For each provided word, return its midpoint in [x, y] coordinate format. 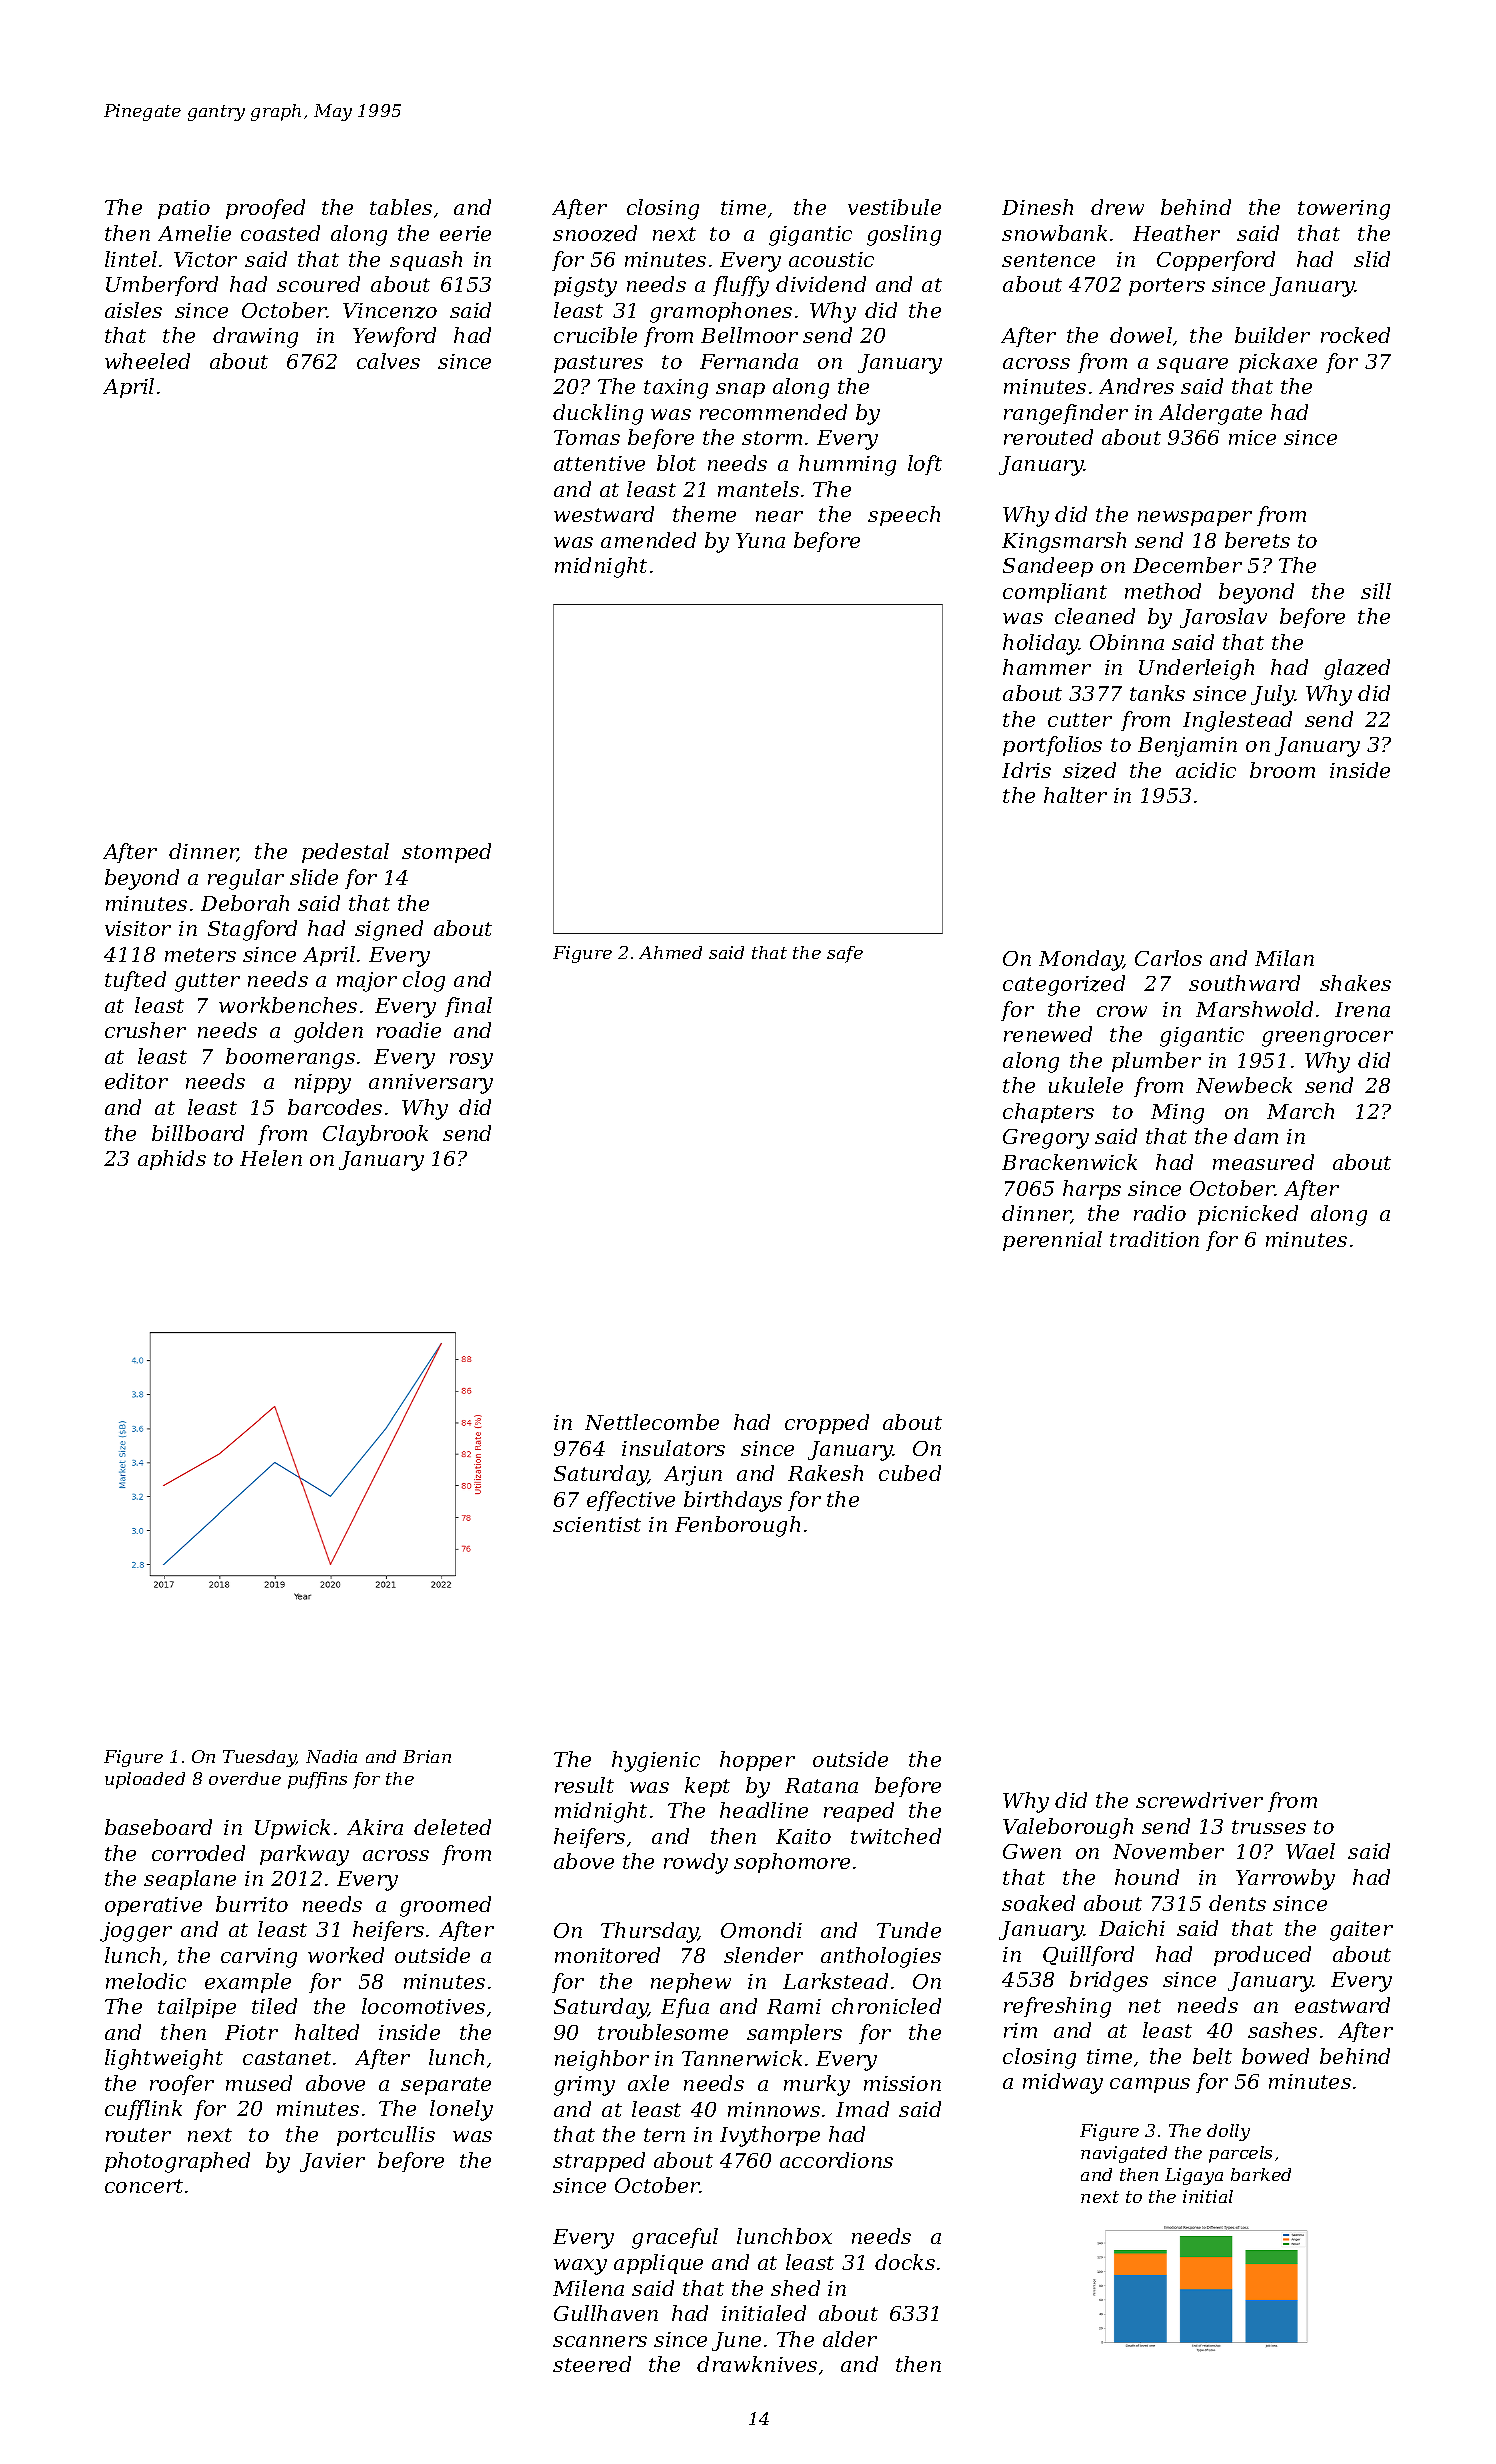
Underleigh [1196, 669]
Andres [1136, 386]
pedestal [345, 853]
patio [184, 209]
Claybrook [375, 1135]
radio [1160, 1213]
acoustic [831, 259]
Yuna [760, 540]
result [584, 1785]
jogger [136, 1932]
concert [144, 2186]
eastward [1342, 2005]
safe [845, 954]
